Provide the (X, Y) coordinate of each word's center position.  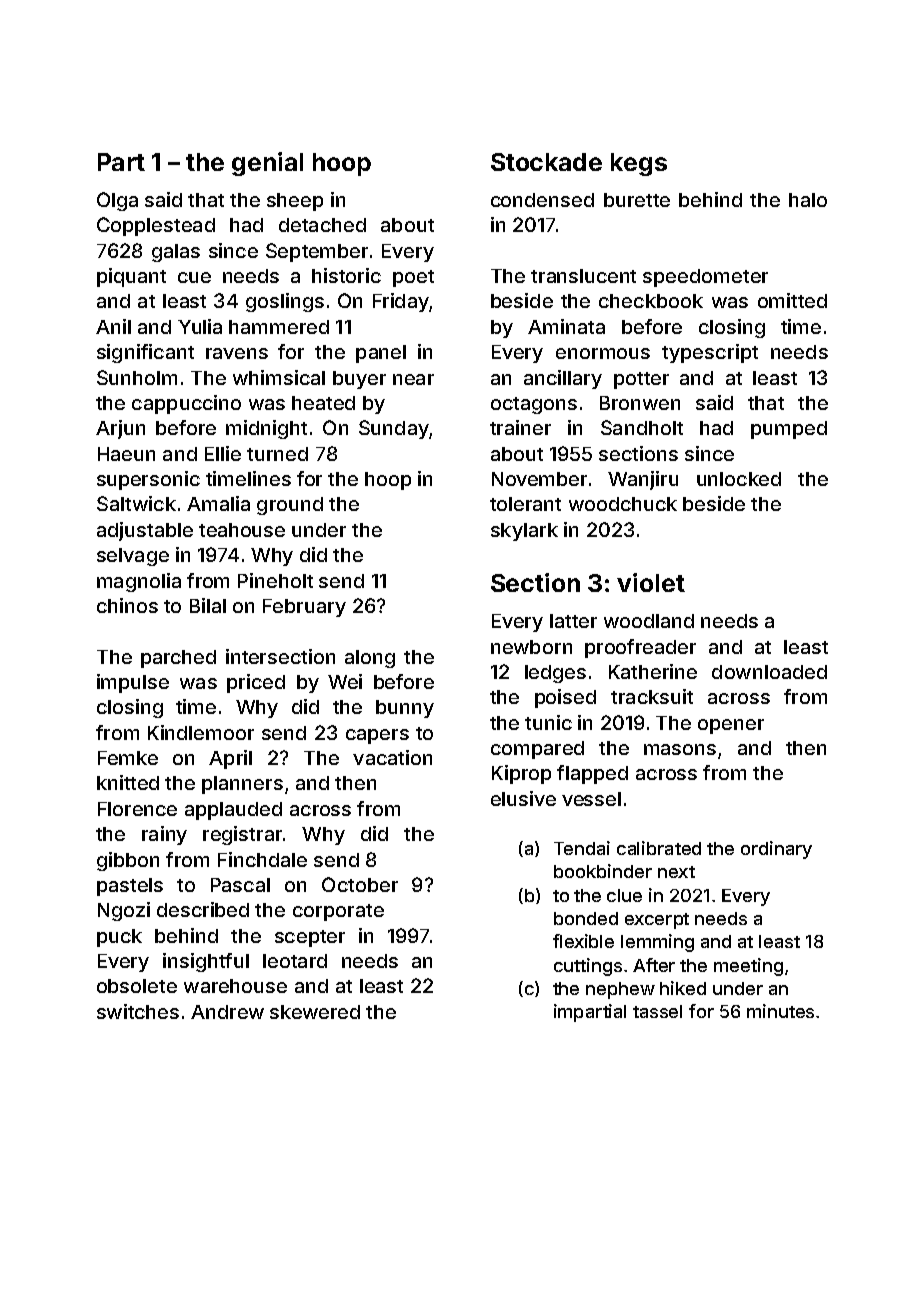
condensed (542, 200)
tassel (657, 1011)
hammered (279, 327)
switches (138, 1011)
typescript (710, 353)
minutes (780, 1011)
